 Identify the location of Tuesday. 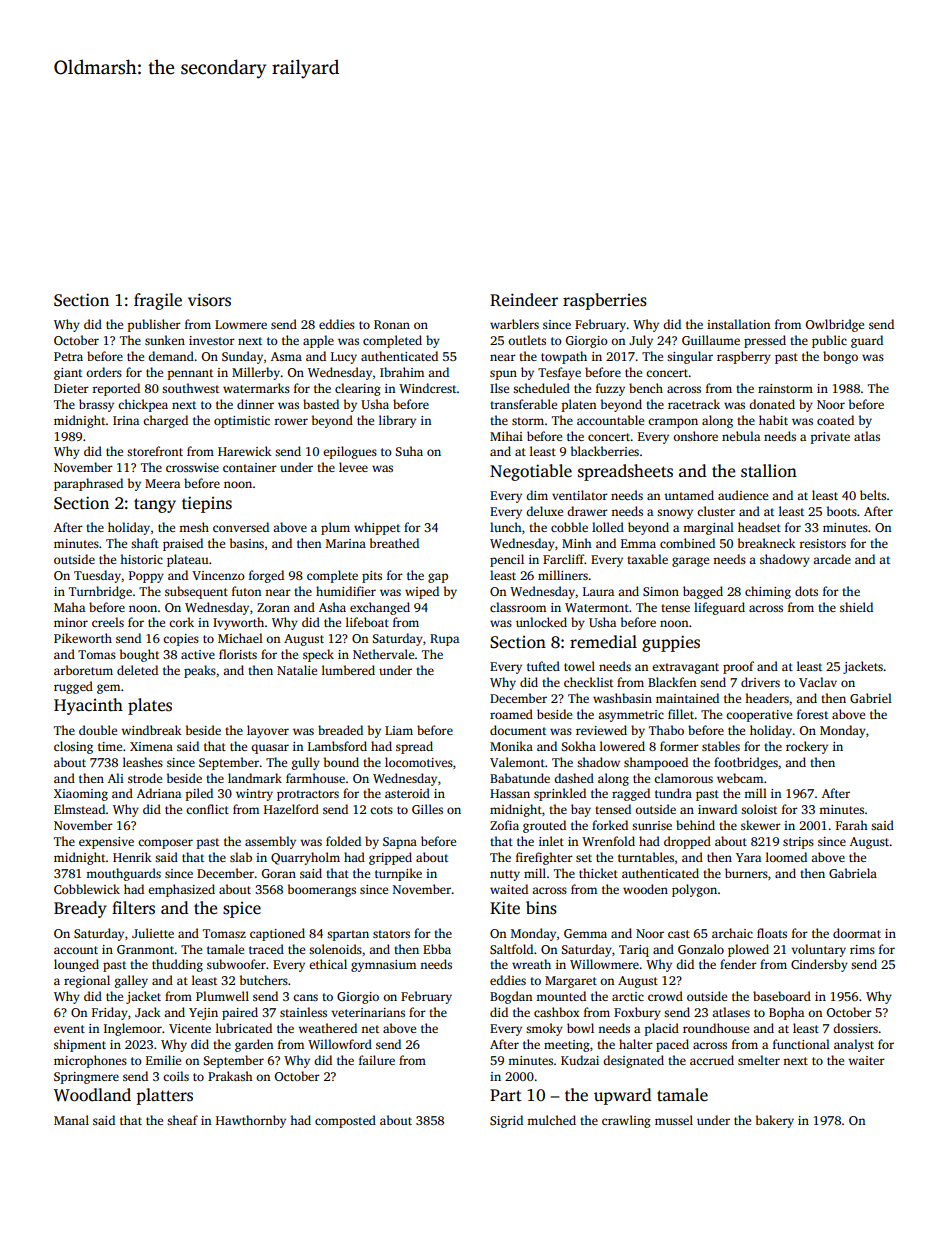
(97, 576).
